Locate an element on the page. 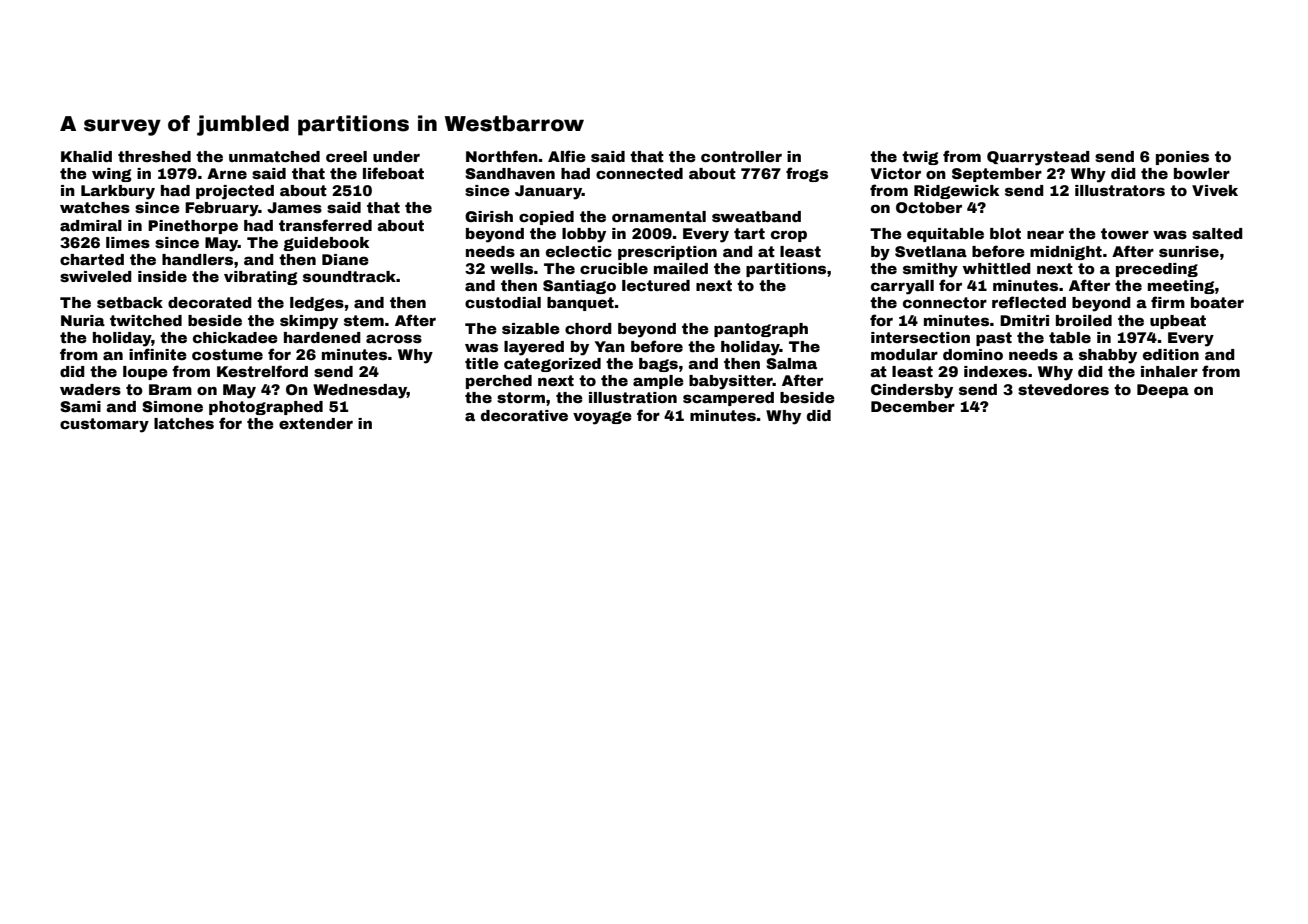  ponies is located at coordinates (1182, 158).
